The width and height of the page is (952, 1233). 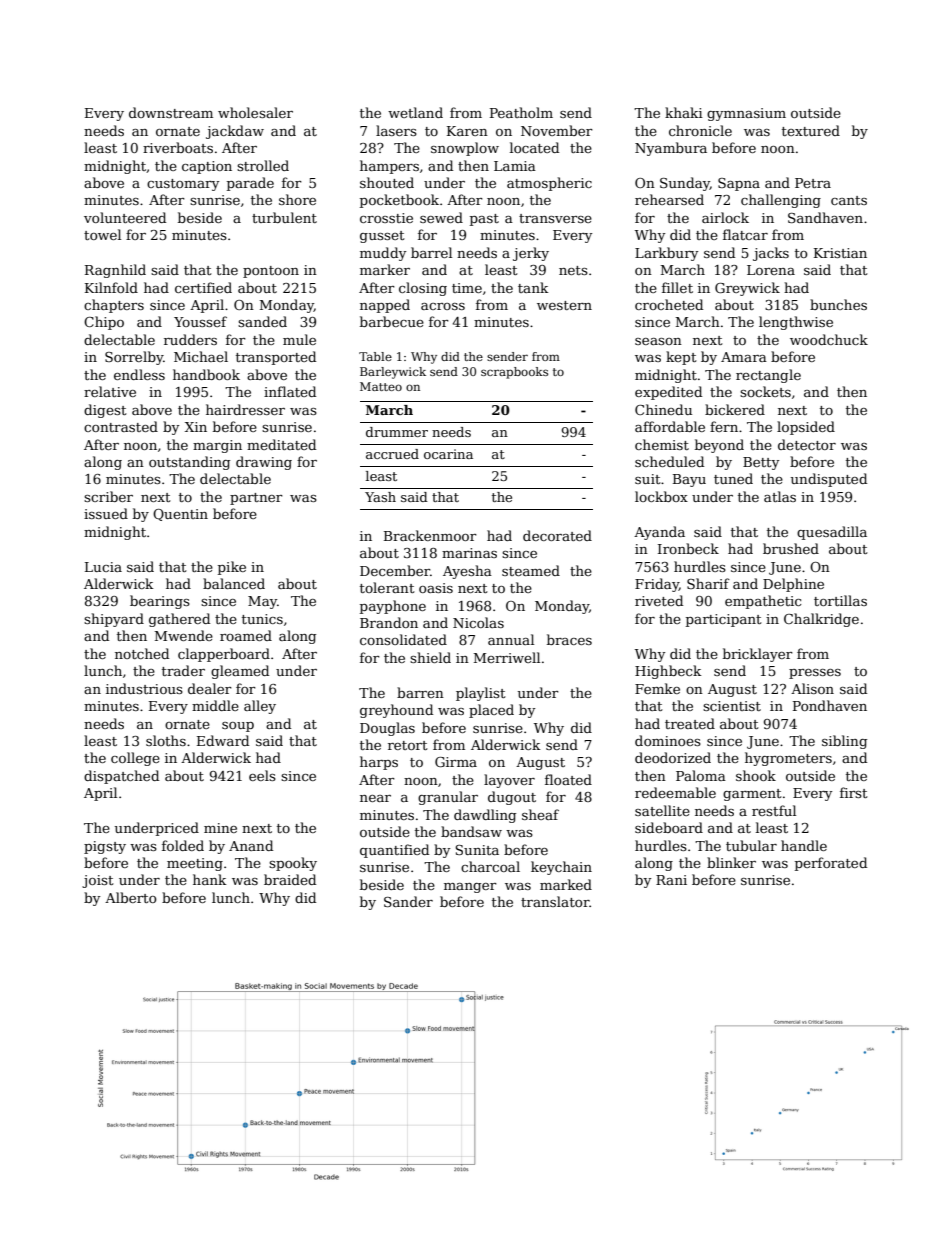 What do you see at coordinates (255, 112) in the page?
I see `wholesaler` at bounding box center [255, 112].
